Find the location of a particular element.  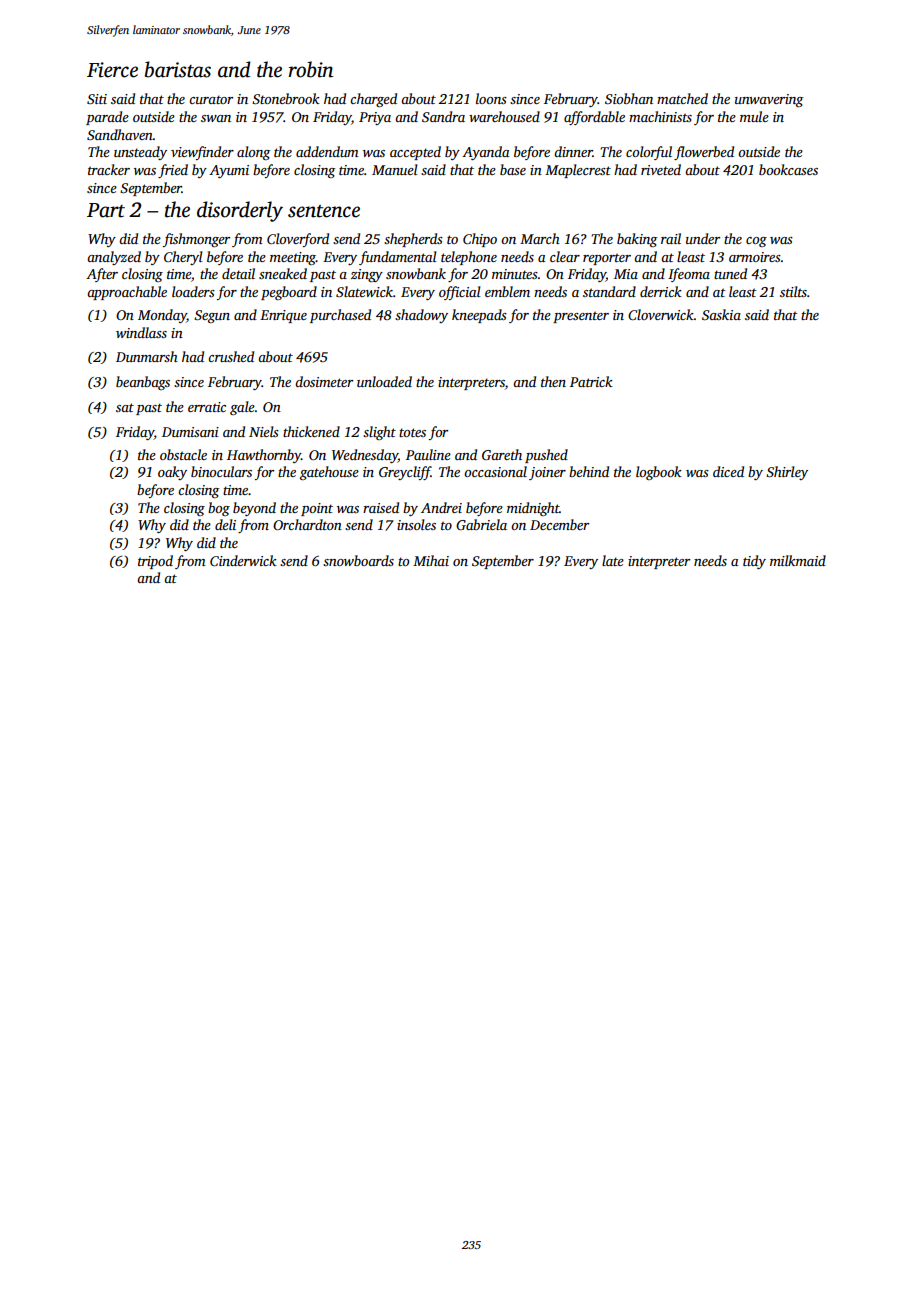

fried is located at coordinates (173, 171).
